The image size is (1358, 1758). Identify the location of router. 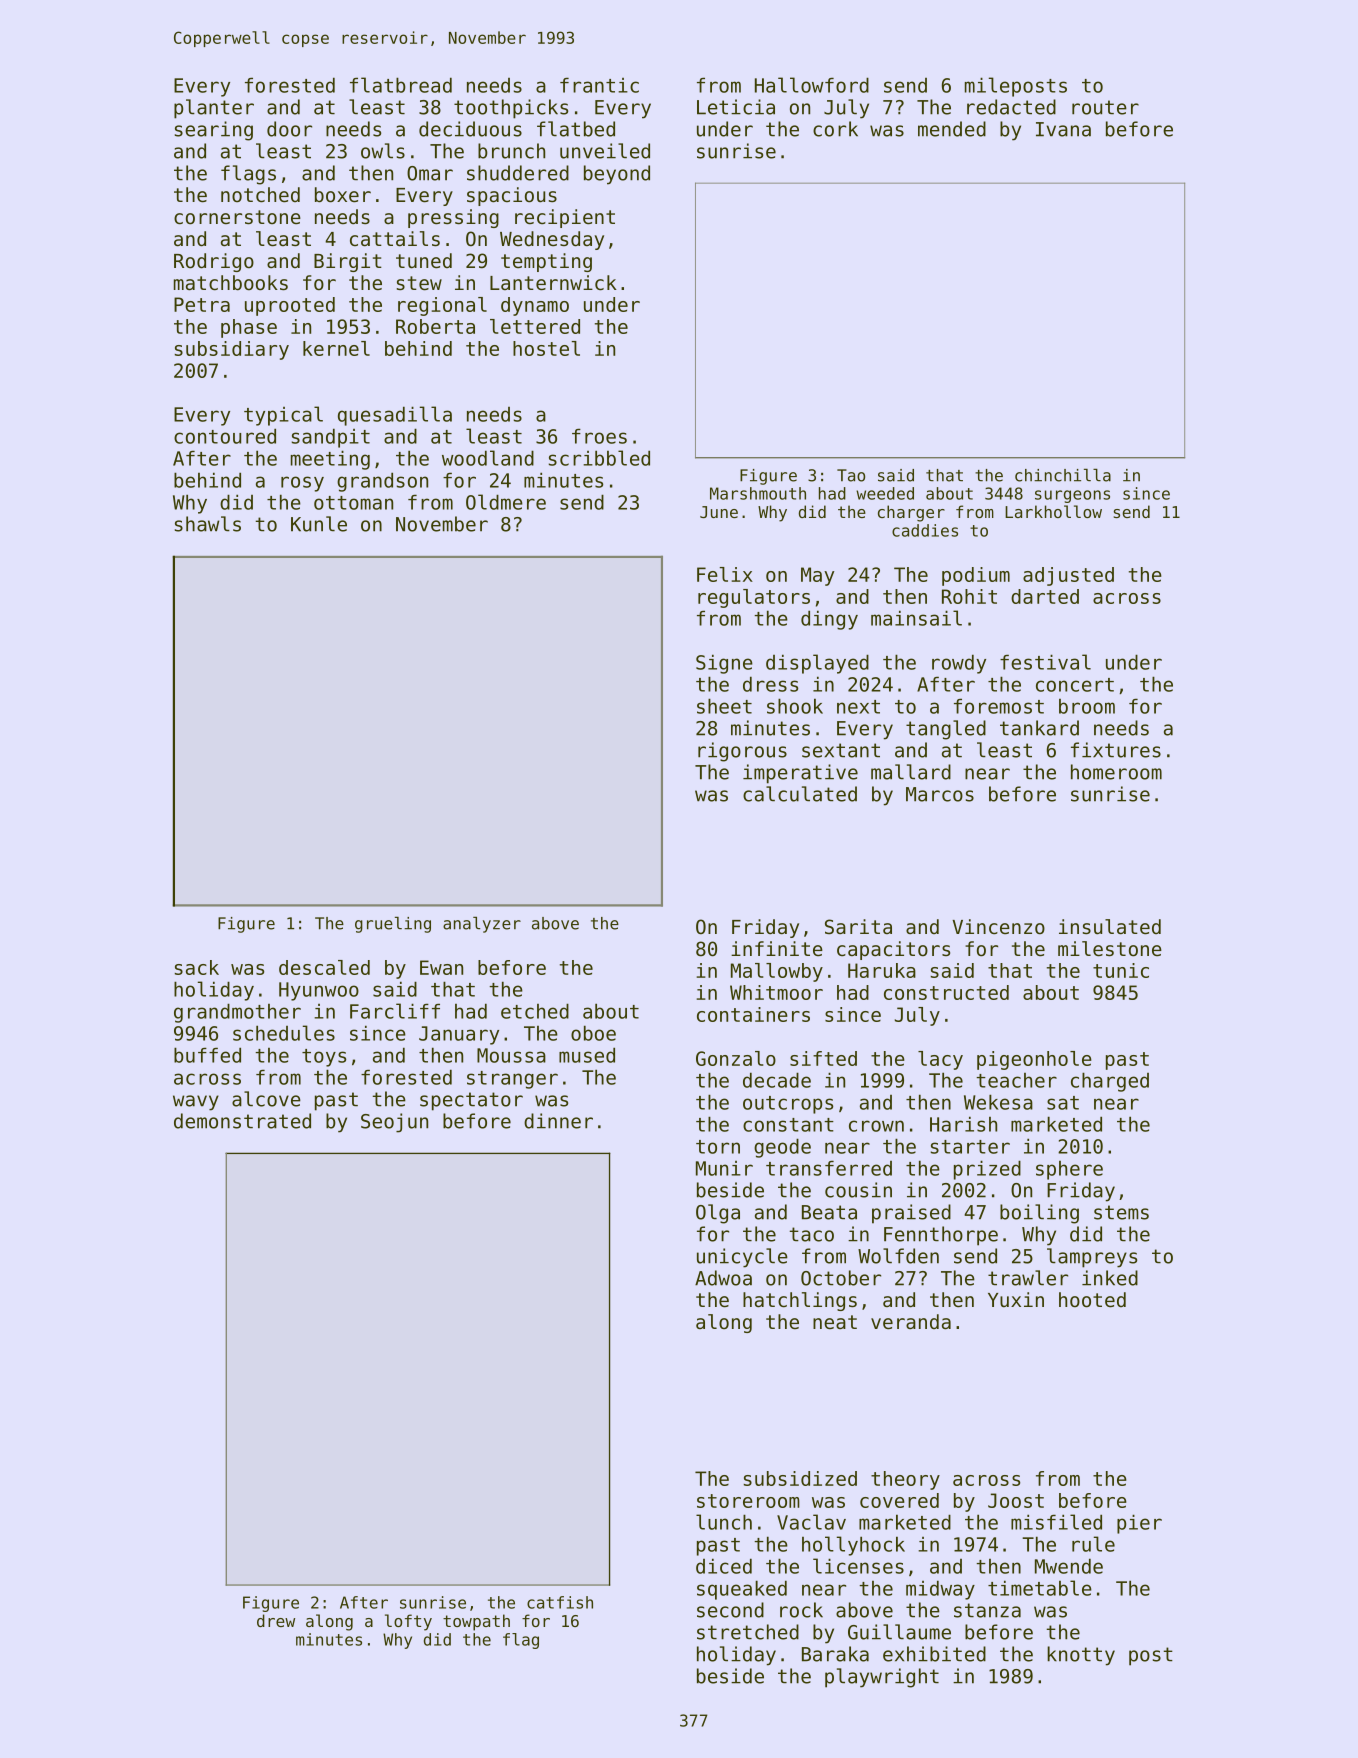
(1105, 107).
